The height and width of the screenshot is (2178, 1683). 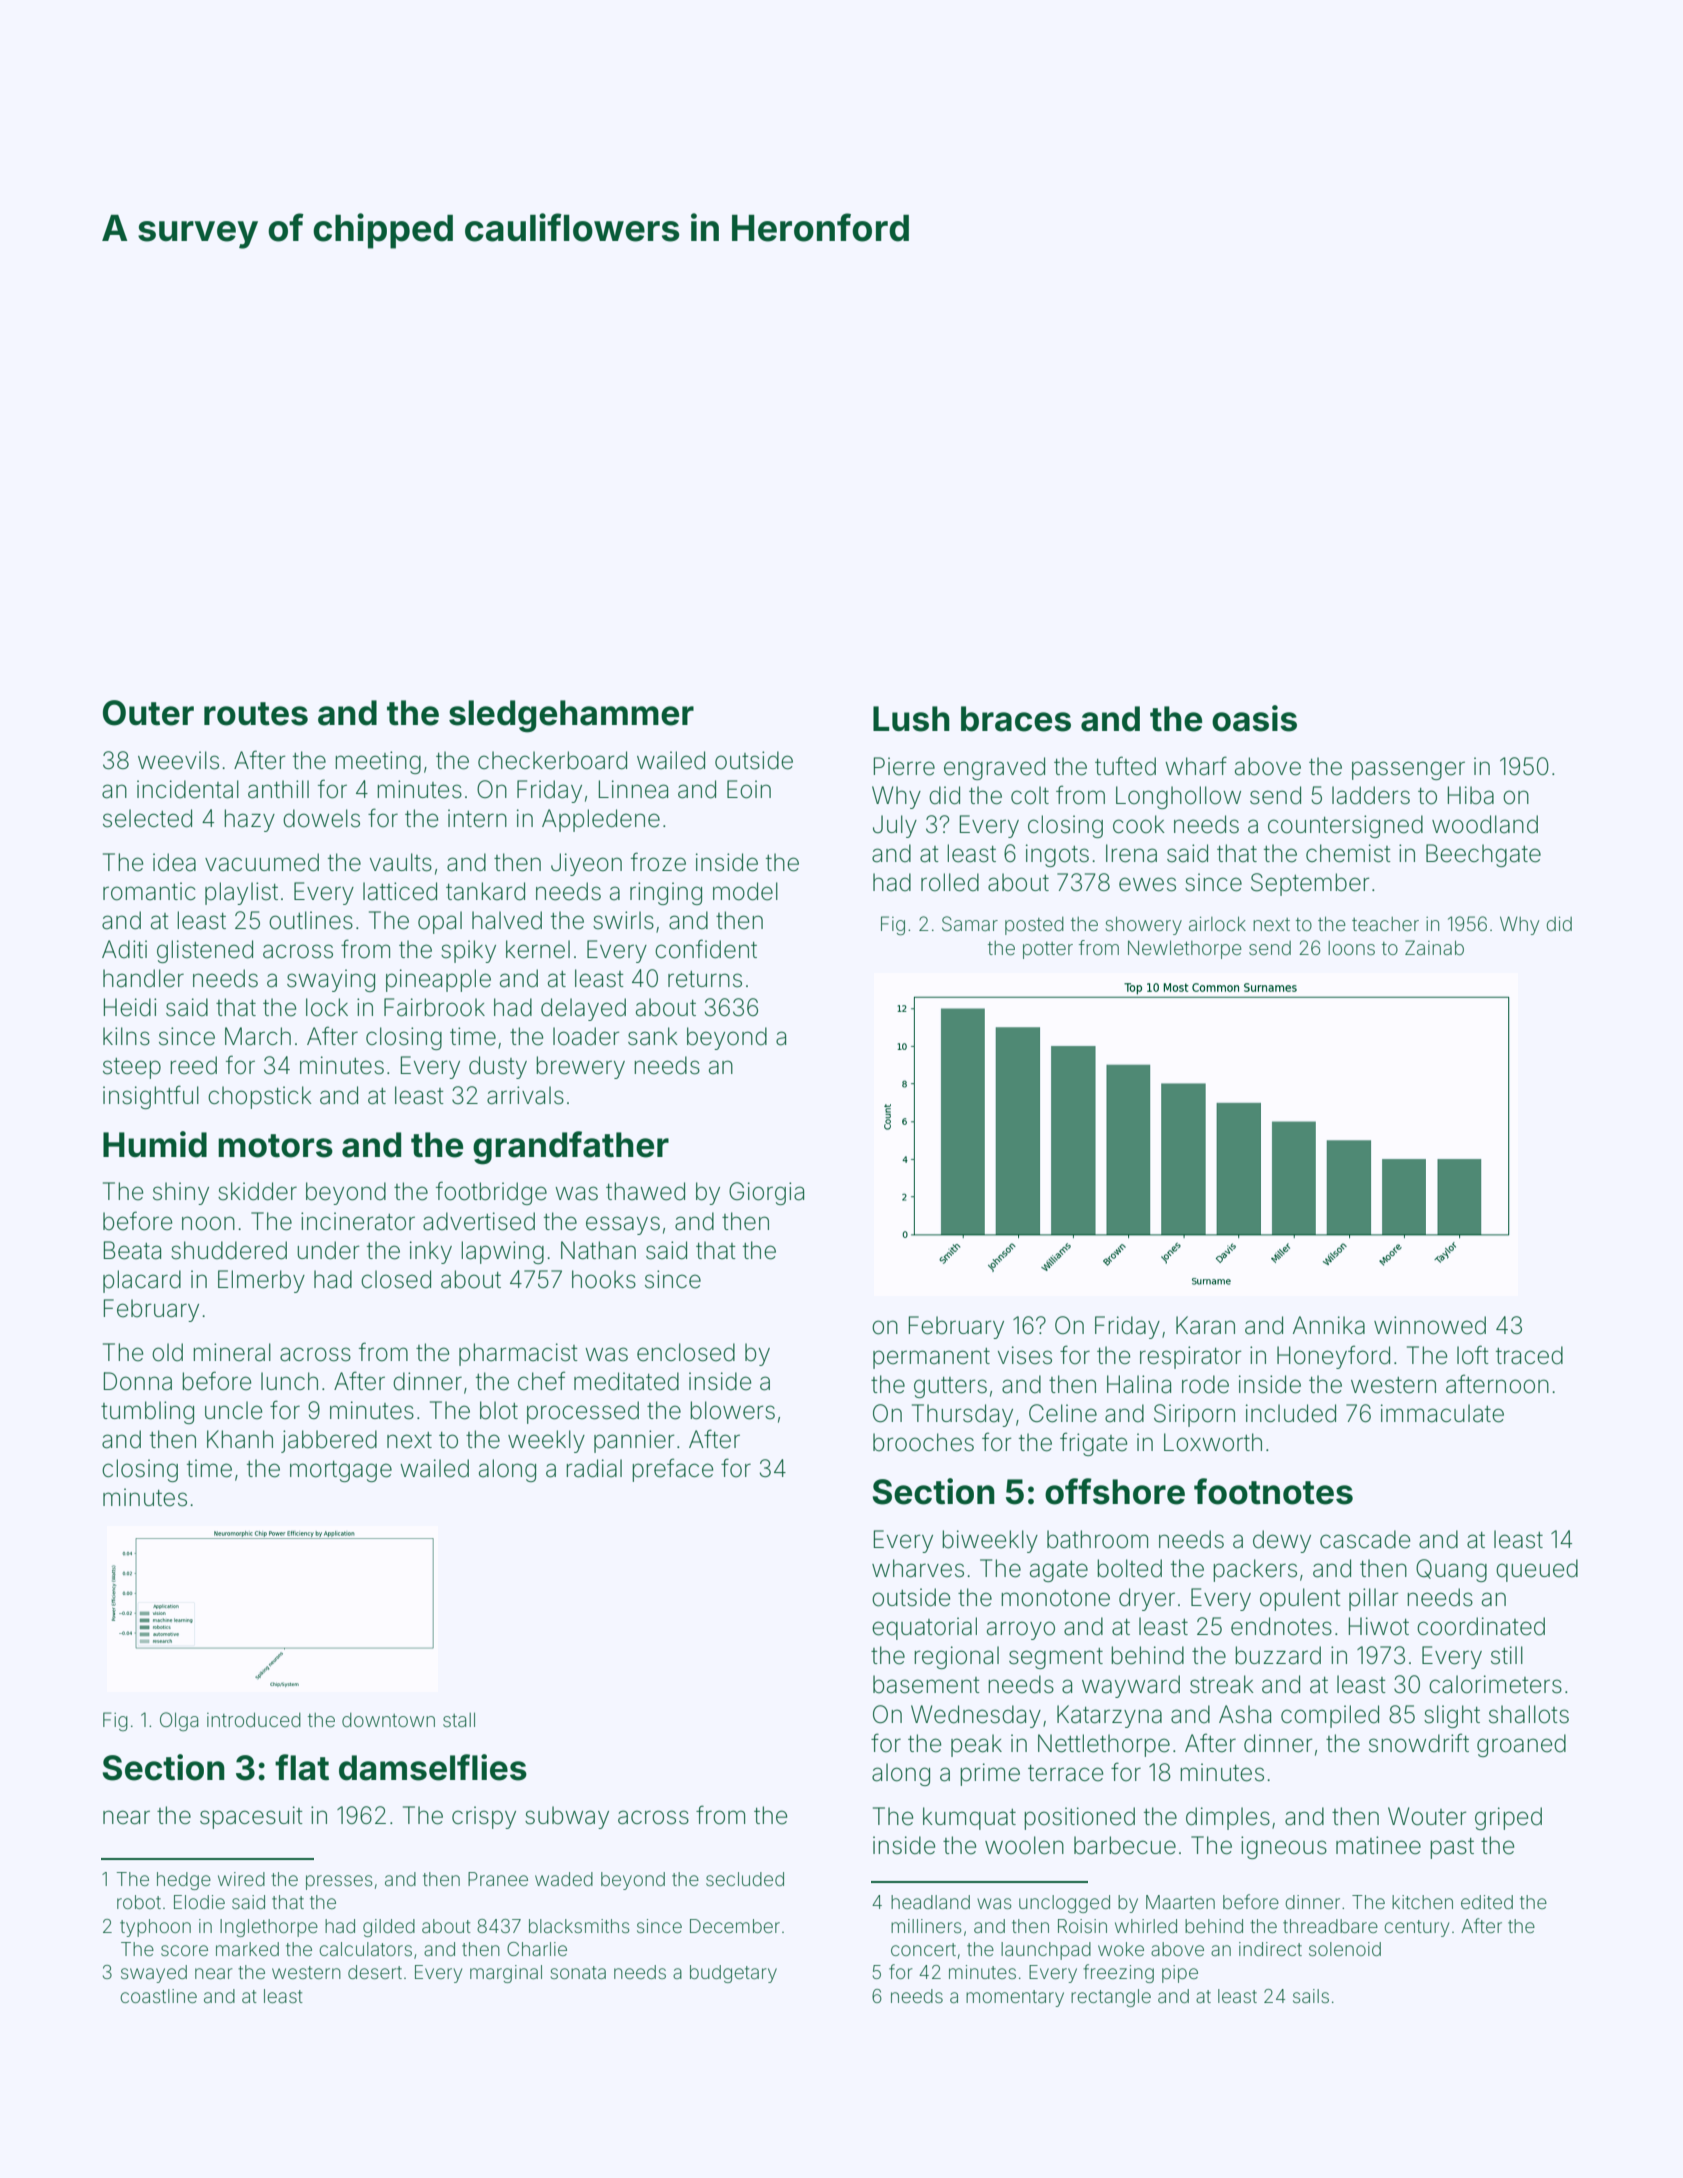 I want to click on Giorgia, so click(x=766, y=1193).
